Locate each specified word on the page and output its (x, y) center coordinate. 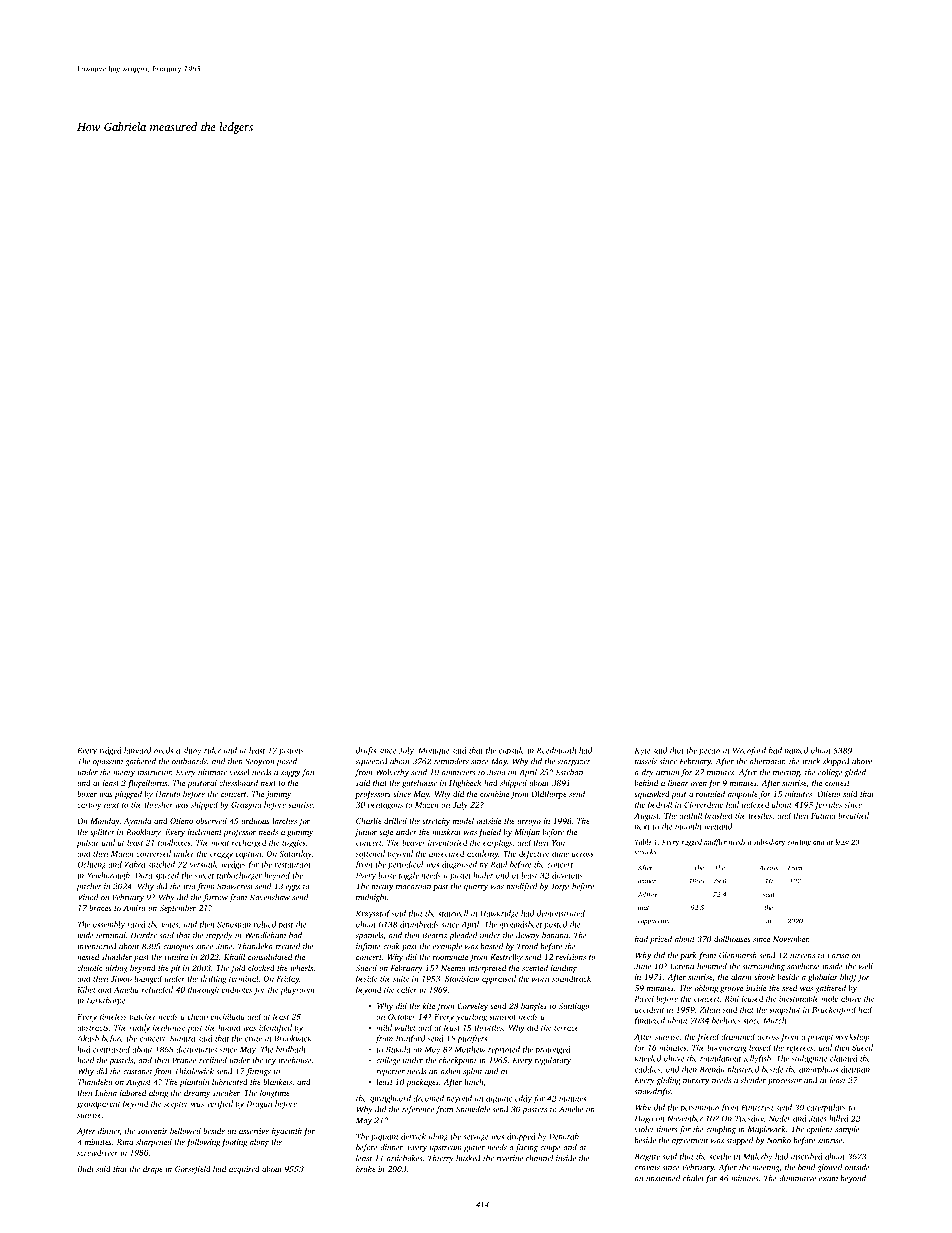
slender (753, 1080)
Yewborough (109, 876)
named (796, 750)
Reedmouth (556, 750)
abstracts (92, 1027)
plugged (128, 794)
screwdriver (97, 1152)
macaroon (413, 887)
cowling (799, 843)
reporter (390, 1072)
